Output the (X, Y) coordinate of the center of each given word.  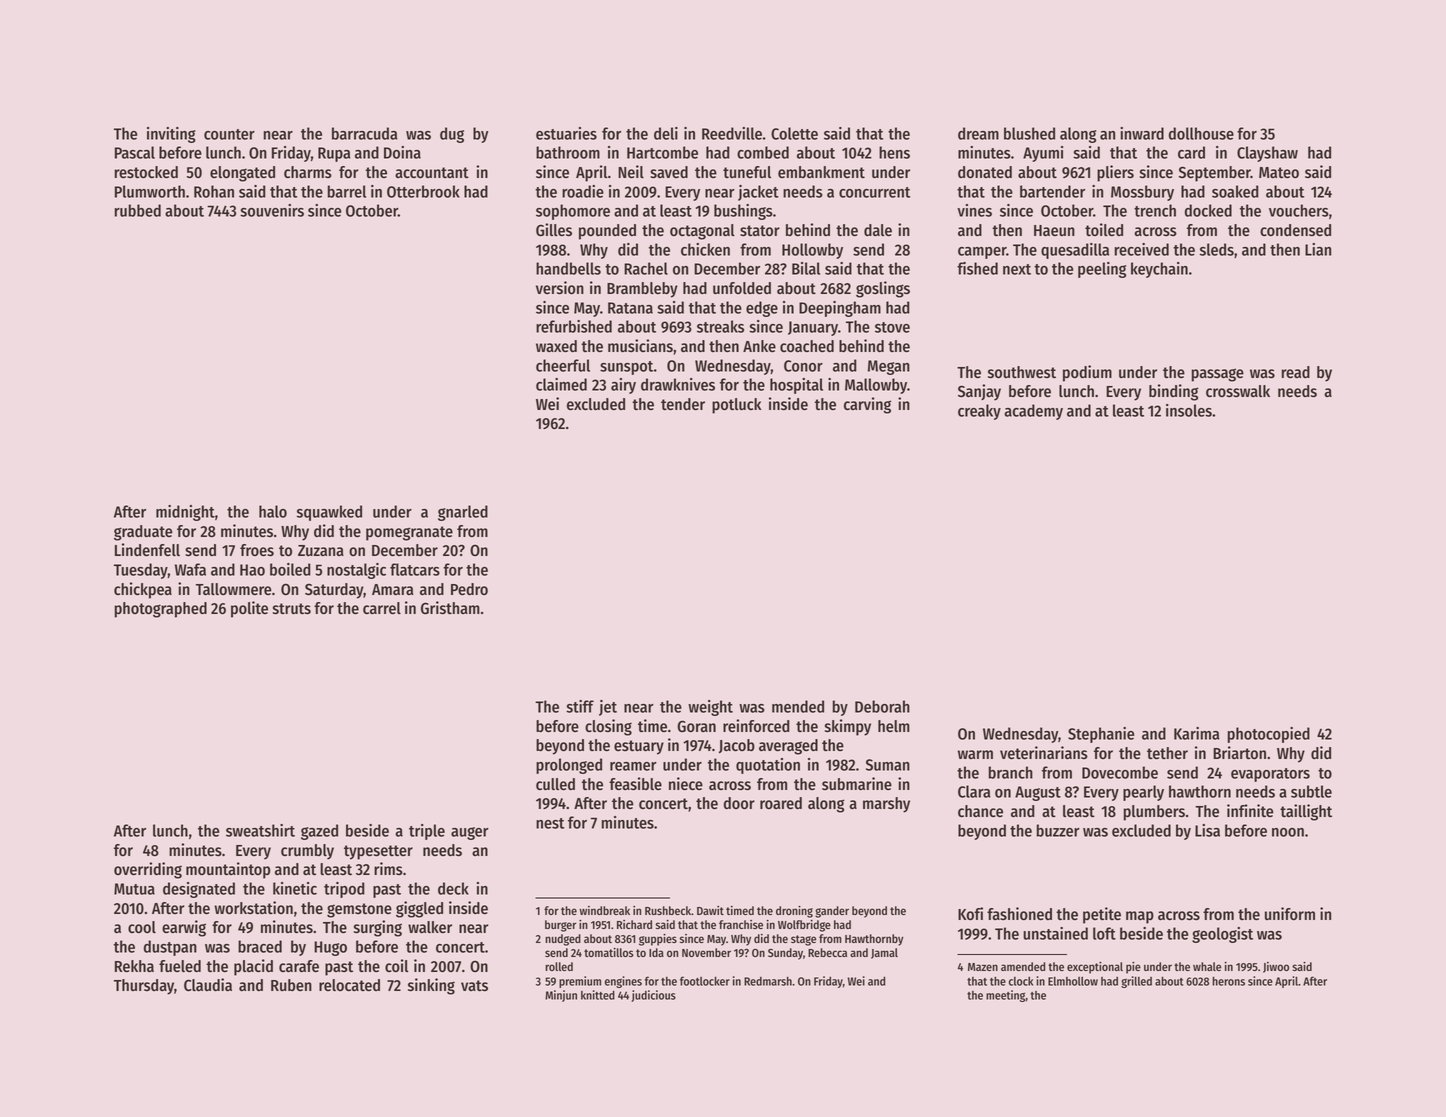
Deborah (882, 706)
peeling (1102, 270)
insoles (1189, 410)
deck (453, 888)
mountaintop (228, 870)
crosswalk (1238, 391)
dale (878, 230)
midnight (185, 513)
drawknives (678, 384)
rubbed (138, 210)
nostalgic (356, 571)
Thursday (144, 987)
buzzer (1058, 830)
